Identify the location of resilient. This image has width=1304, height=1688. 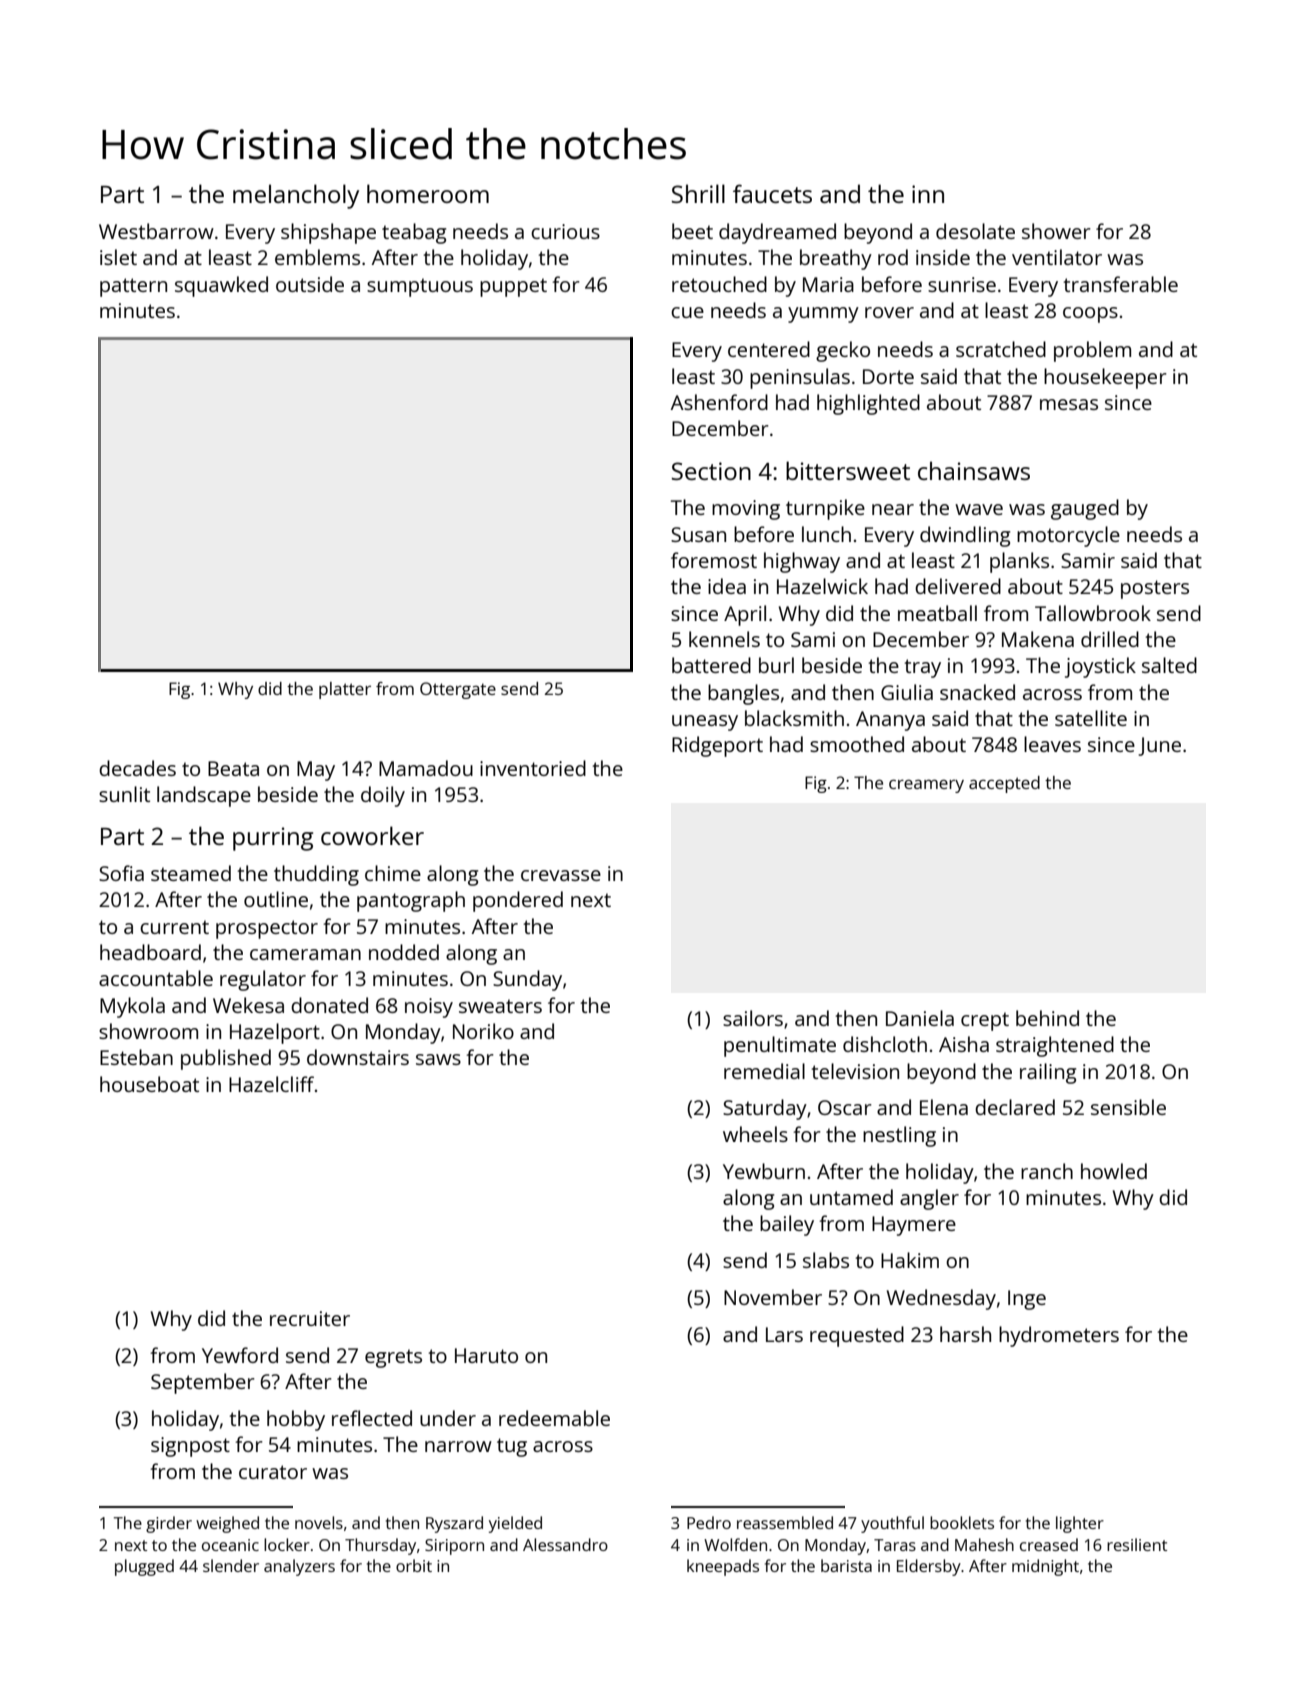
(1137, 1544).
